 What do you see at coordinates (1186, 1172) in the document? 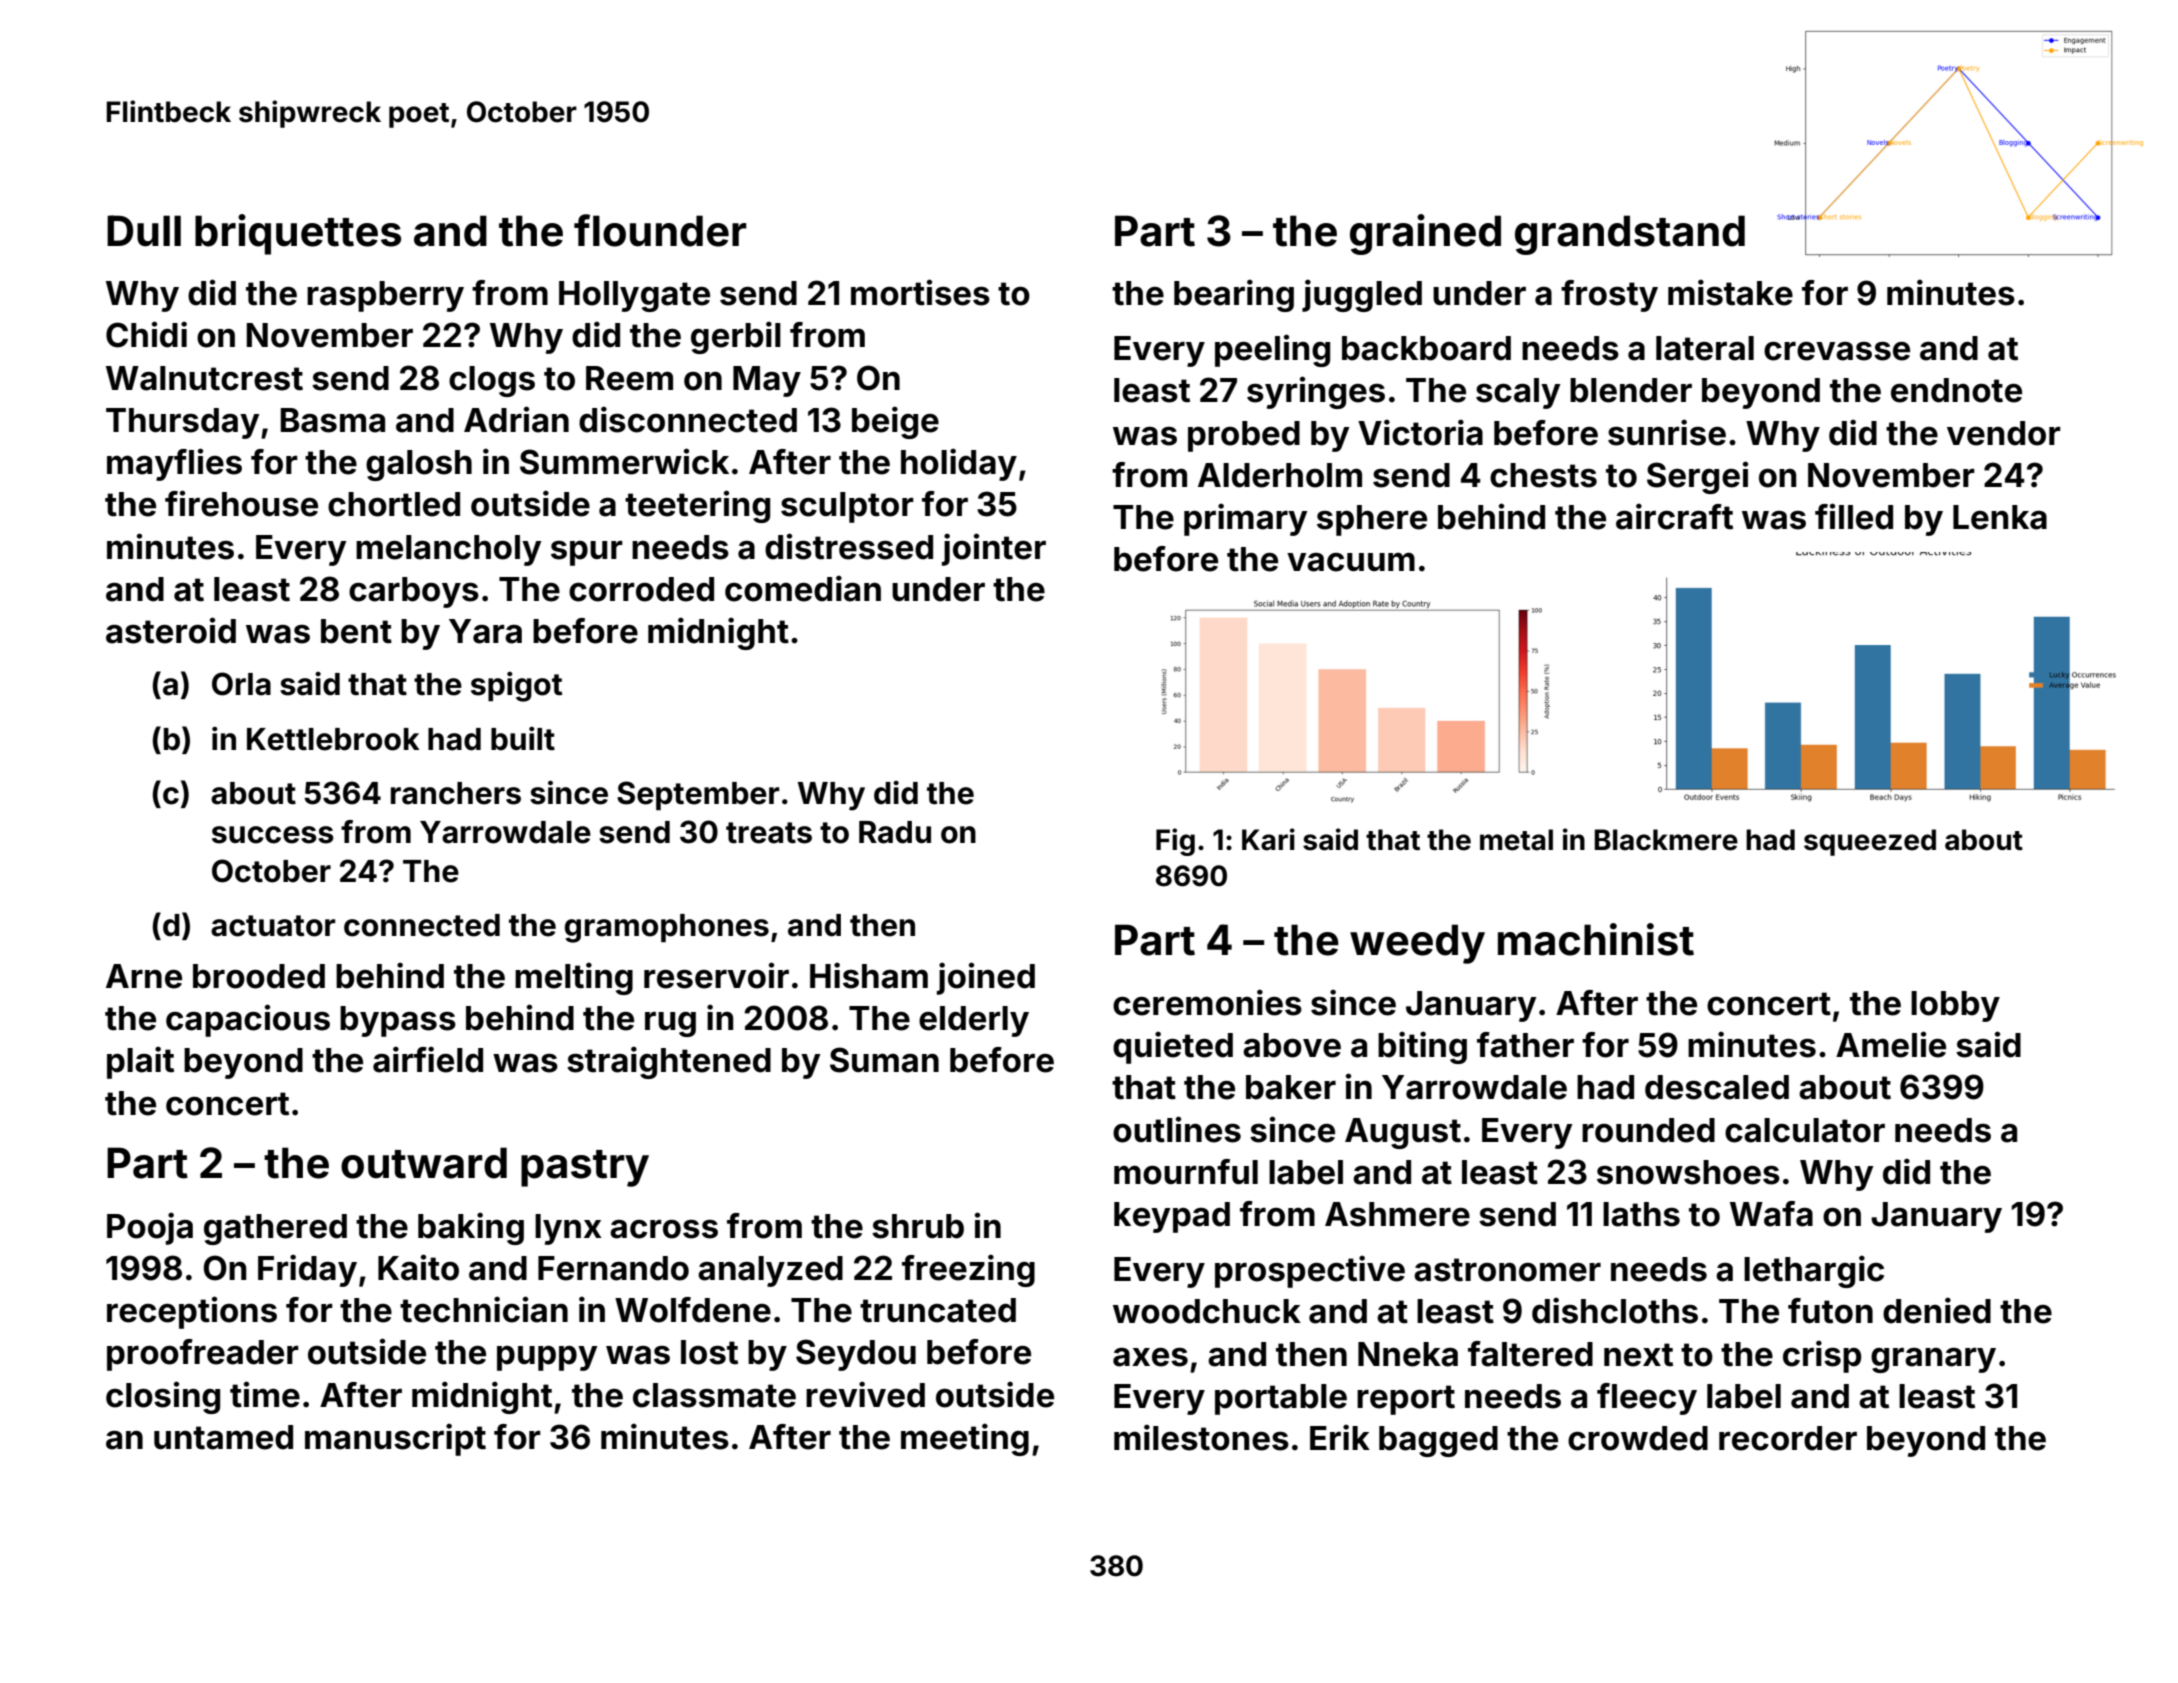
I see `mournful` at bounding box center [1186, 1172].
